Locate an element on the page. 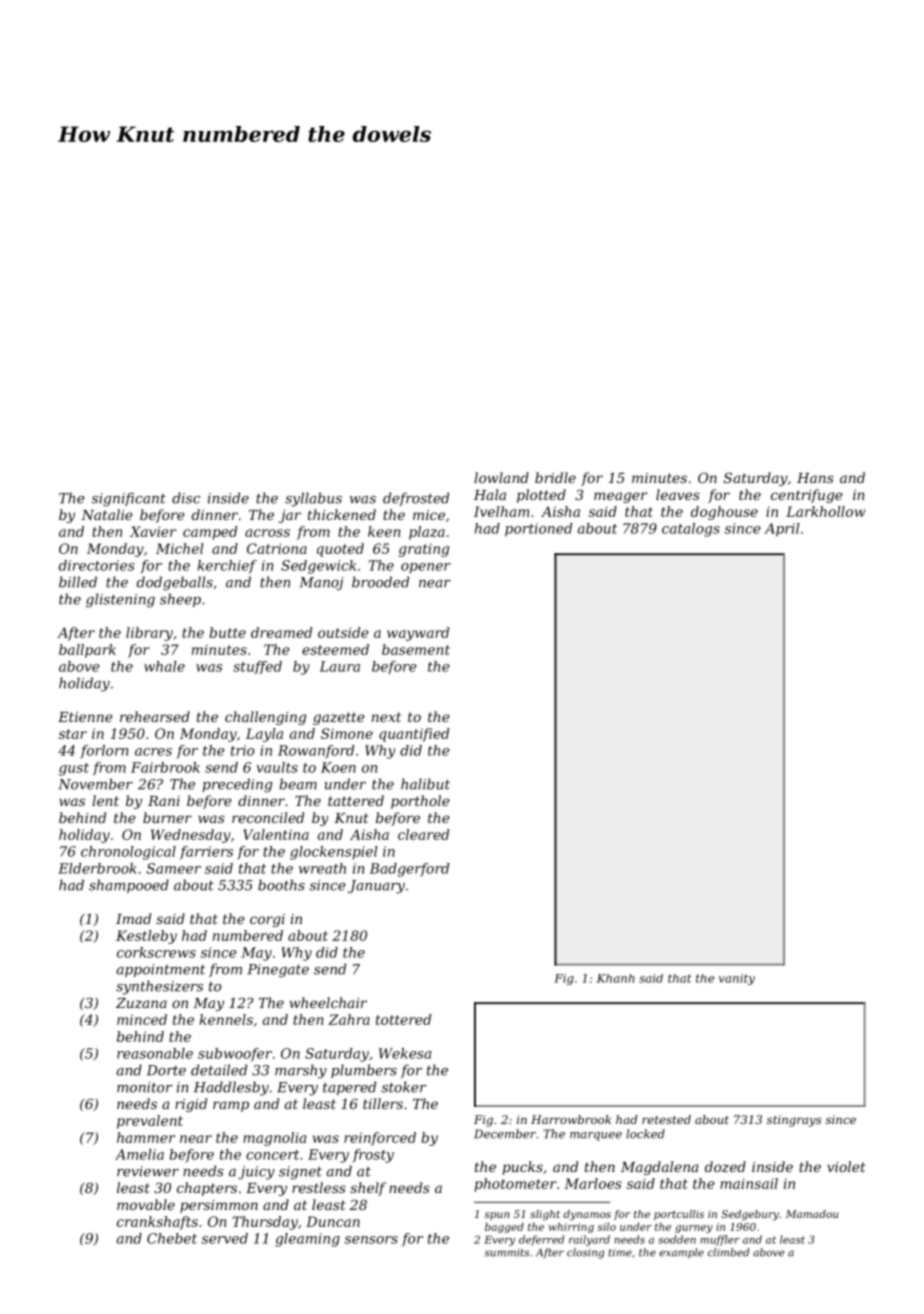  defrosted is located at coordinates (416, 499).
